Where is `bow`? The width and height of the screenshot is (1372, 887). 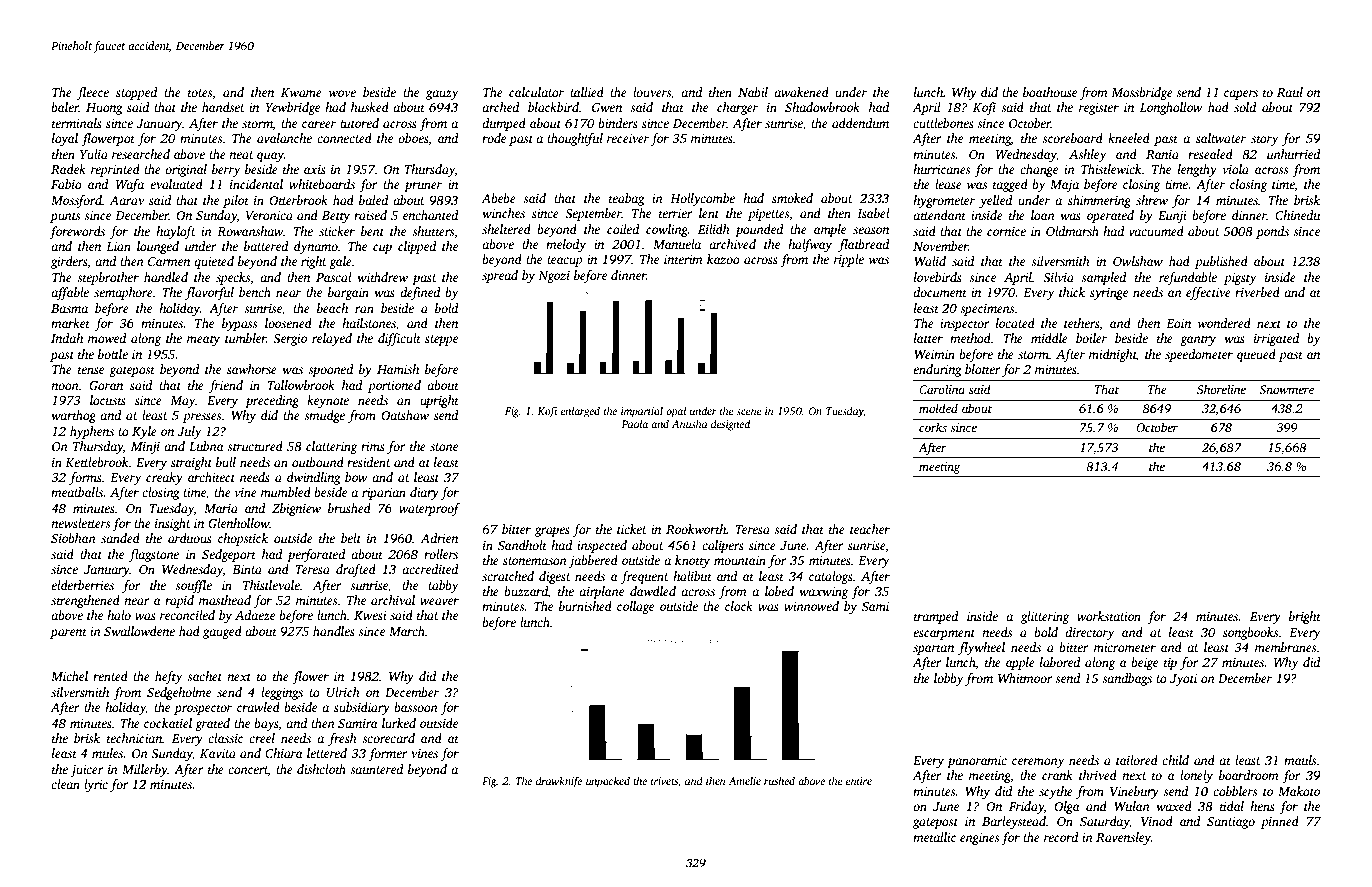
bow is located at coordinates (356, 477).
